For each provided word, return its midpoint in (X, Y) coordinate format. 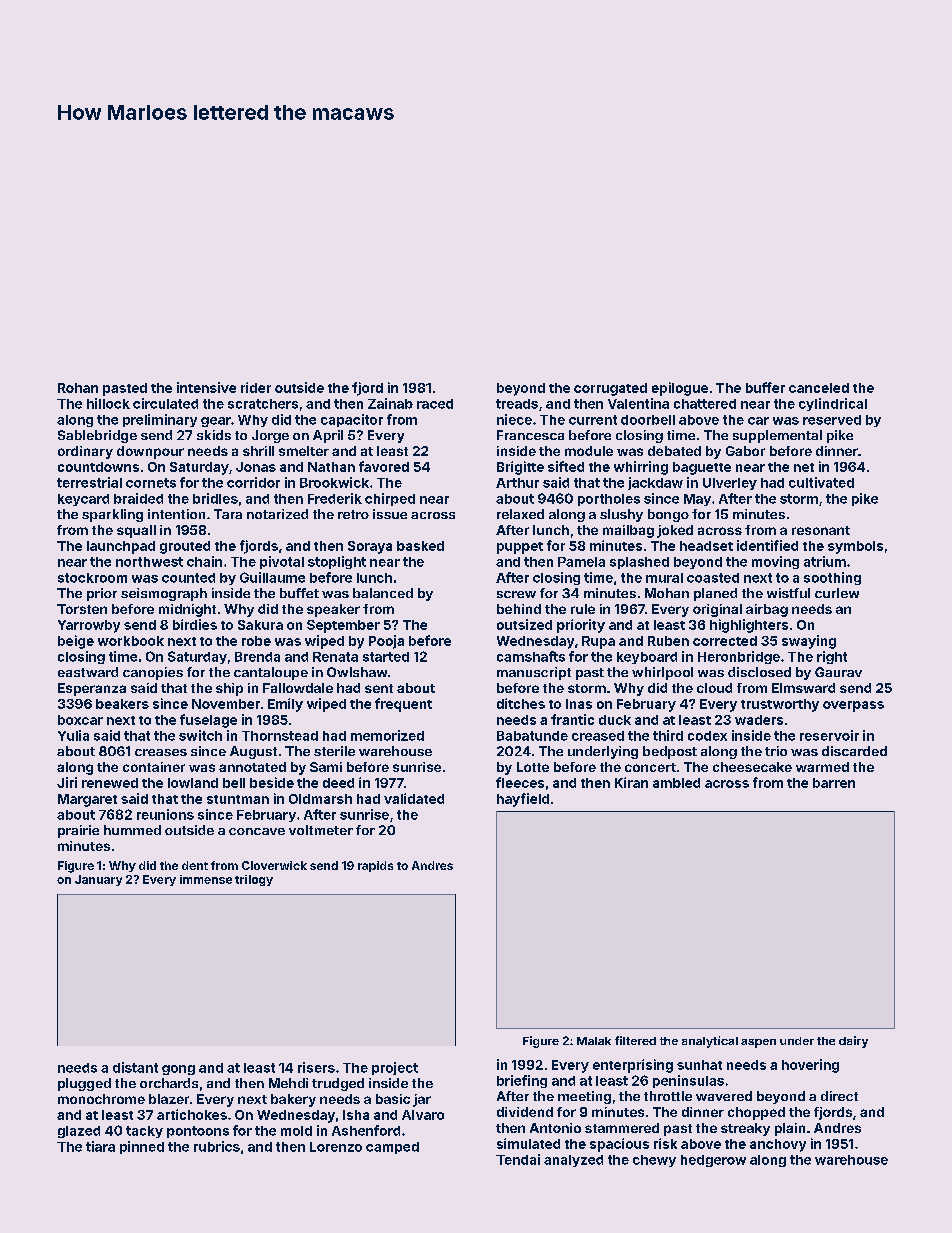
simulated (528, 1143)
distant (135, 1067)
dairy (853, 1042)
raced (435, 404)
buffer (765, 387)
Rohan (78, 388)
